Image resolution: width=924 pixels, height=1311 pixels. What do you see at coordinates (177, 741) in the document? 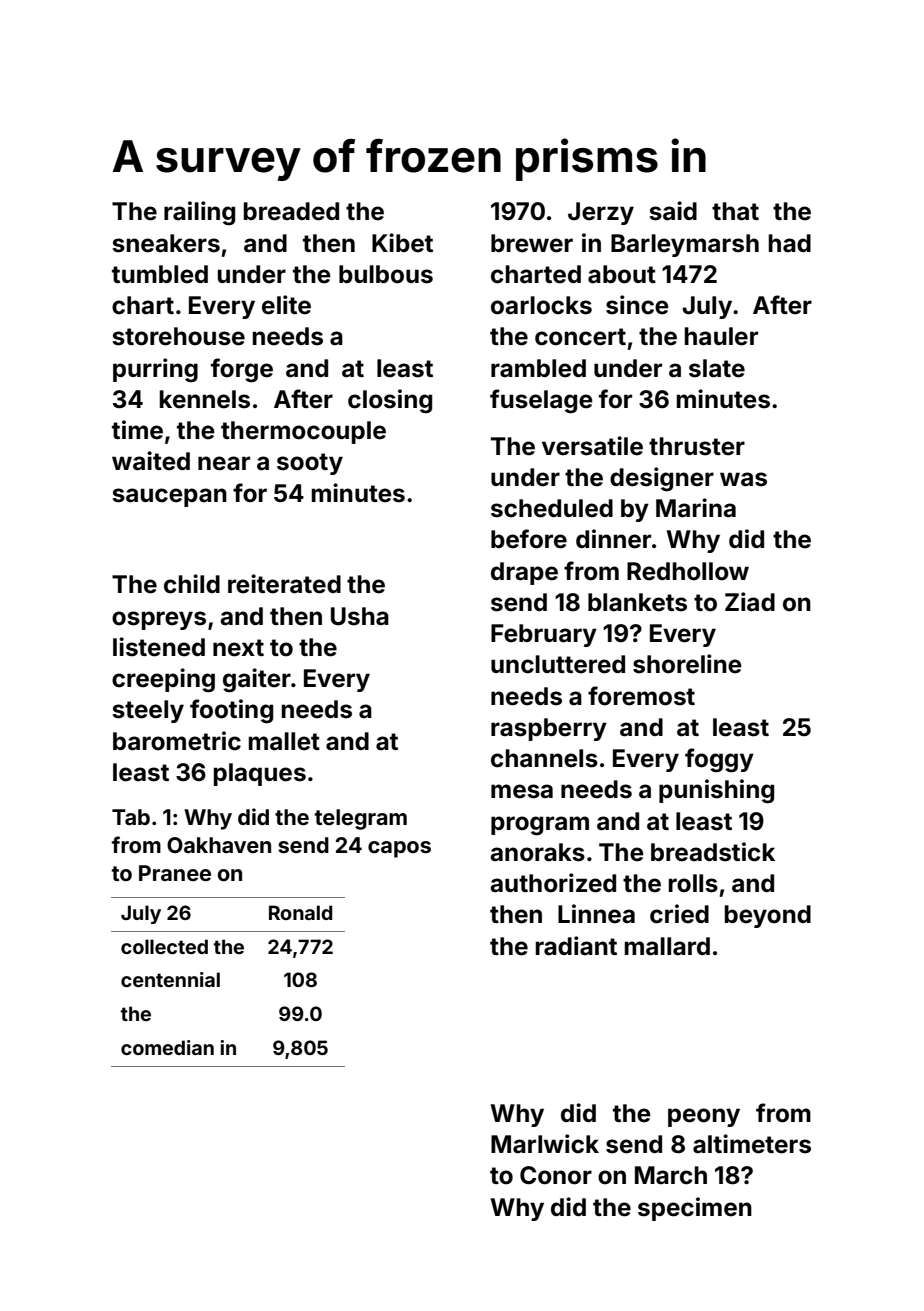
I see `barometric` at bounding box center [177, 741].
